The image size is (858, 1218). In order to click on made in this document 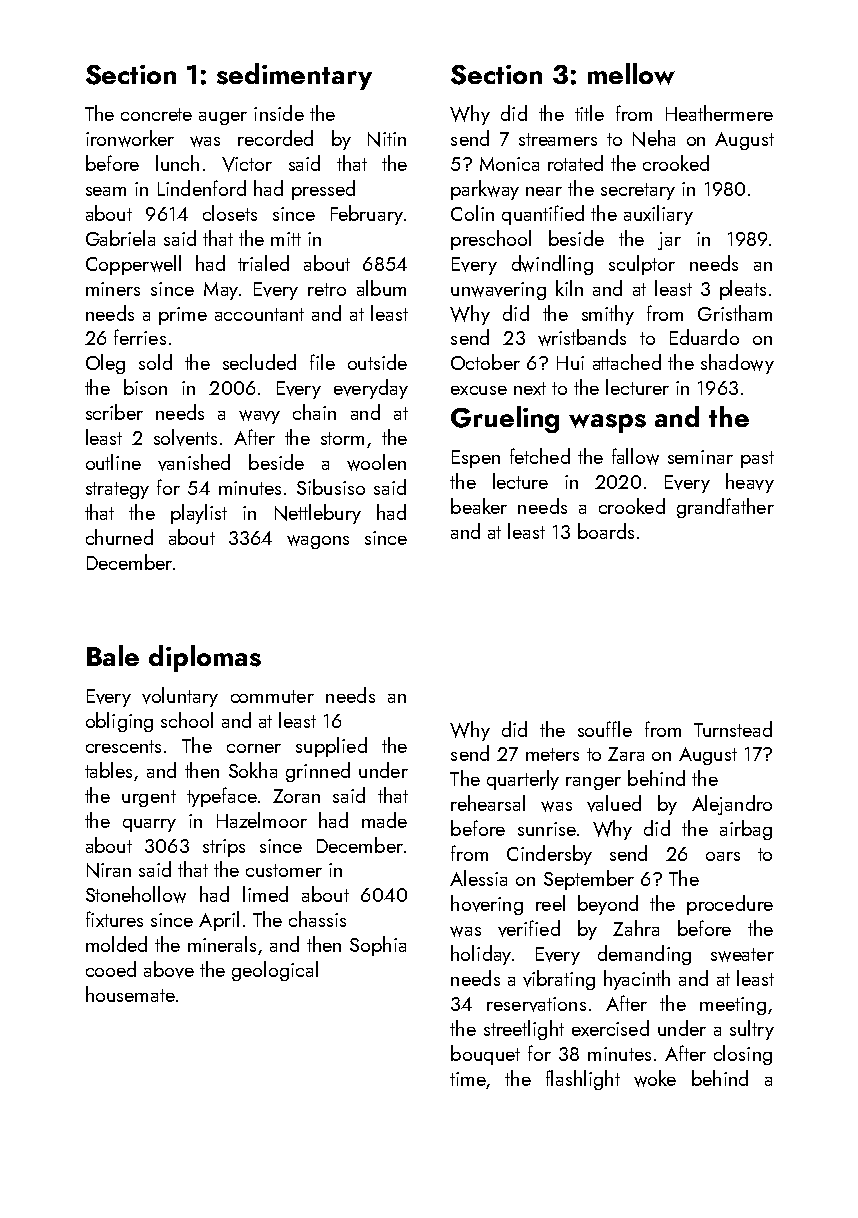, I will do `click(384, 820)`.
